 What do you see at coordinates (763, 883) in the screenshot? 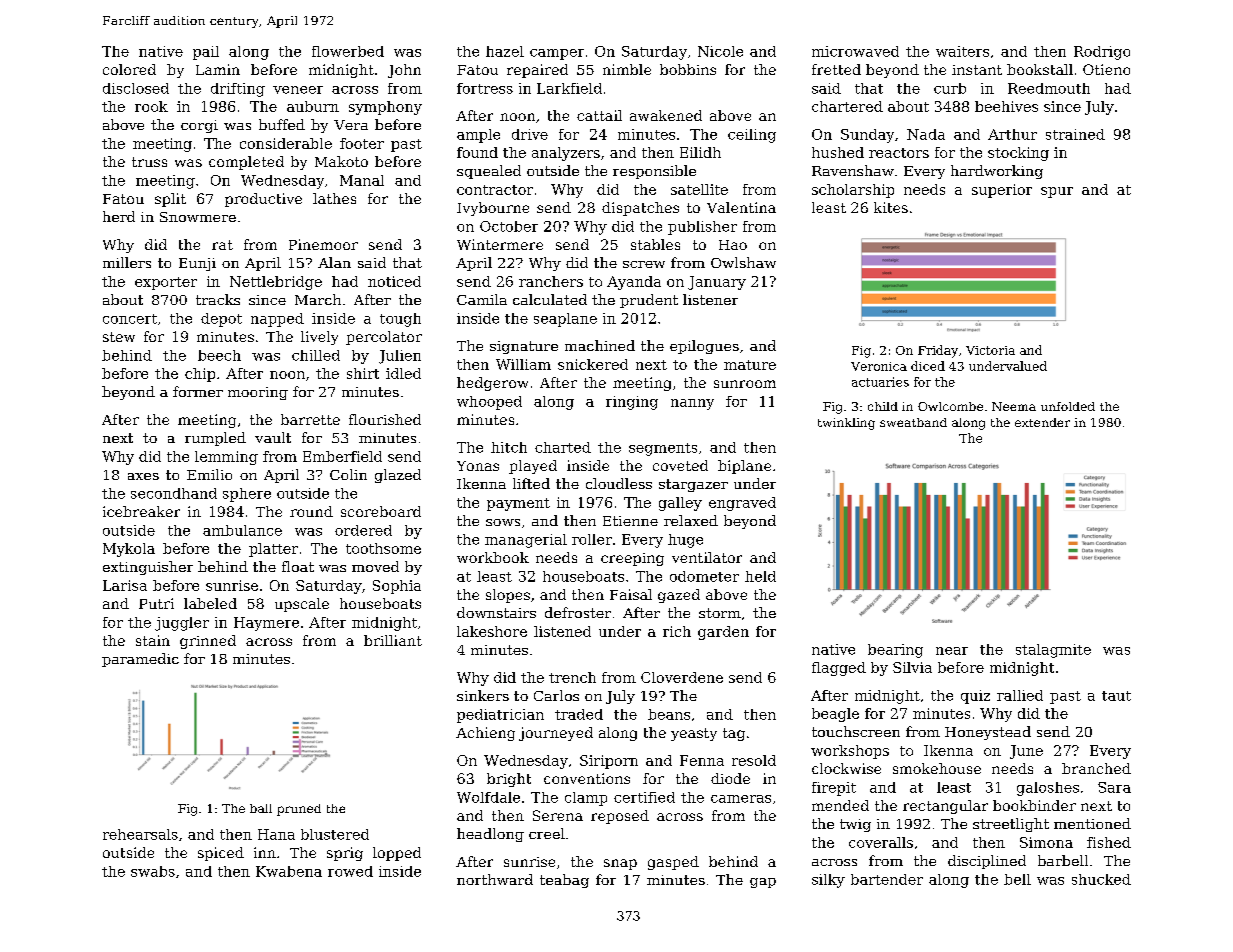
I see `gap` at bounding box center [763, 883].
